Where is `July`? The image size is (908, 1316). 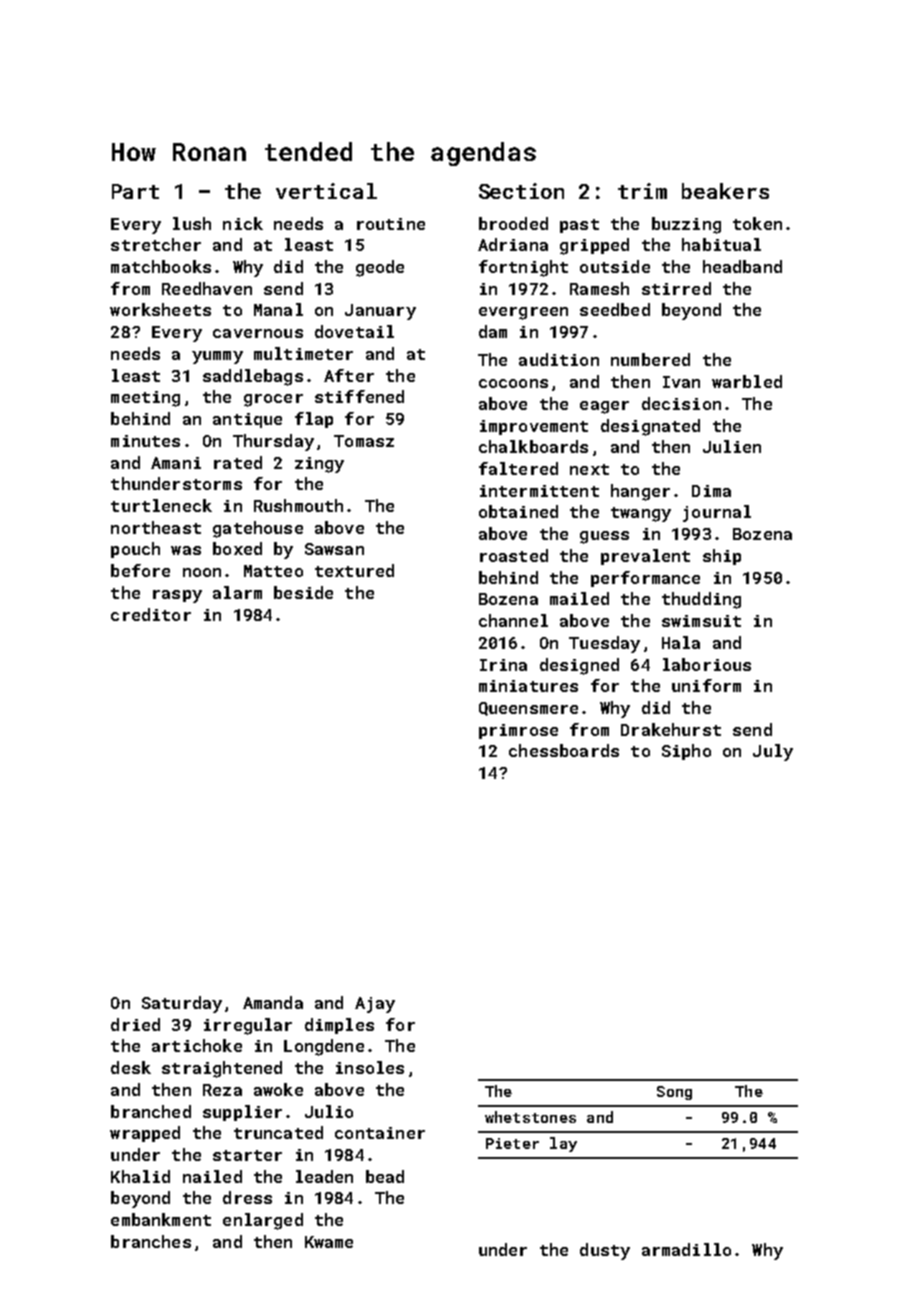 July is located at coordinates (773, 752).
